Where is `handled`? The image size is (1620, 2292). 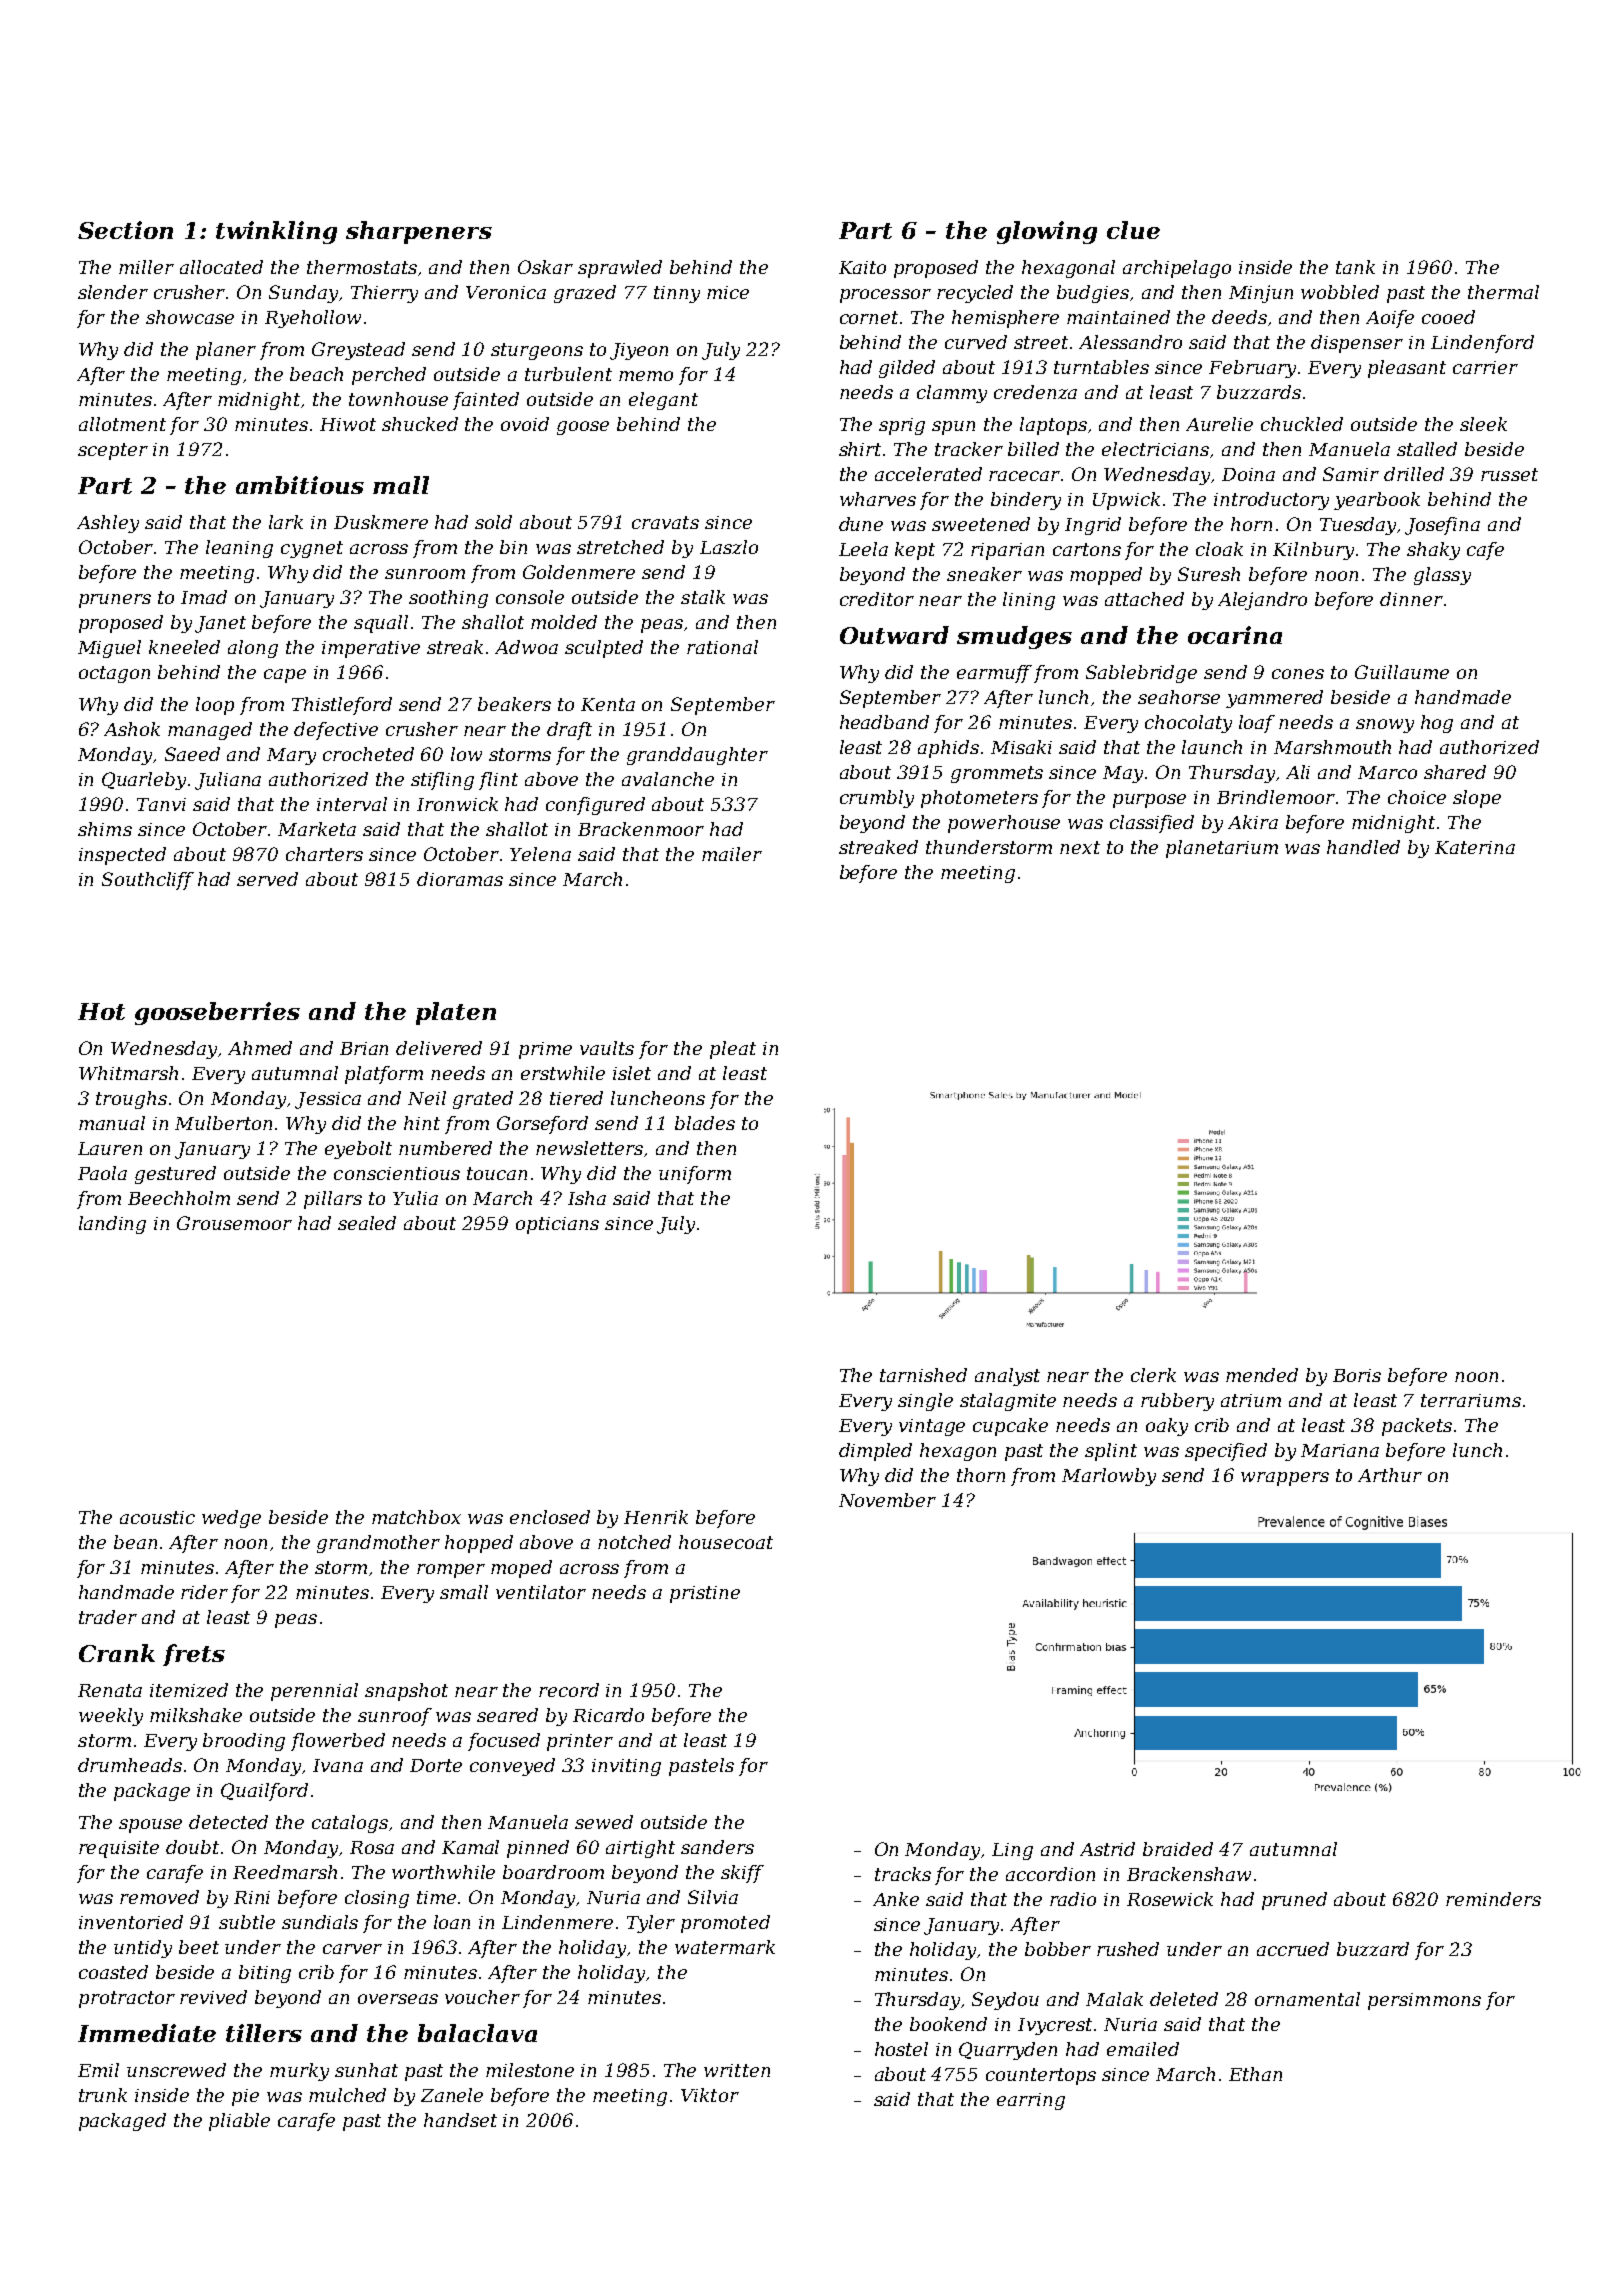 handled is located at coordinates (1363, 847).
